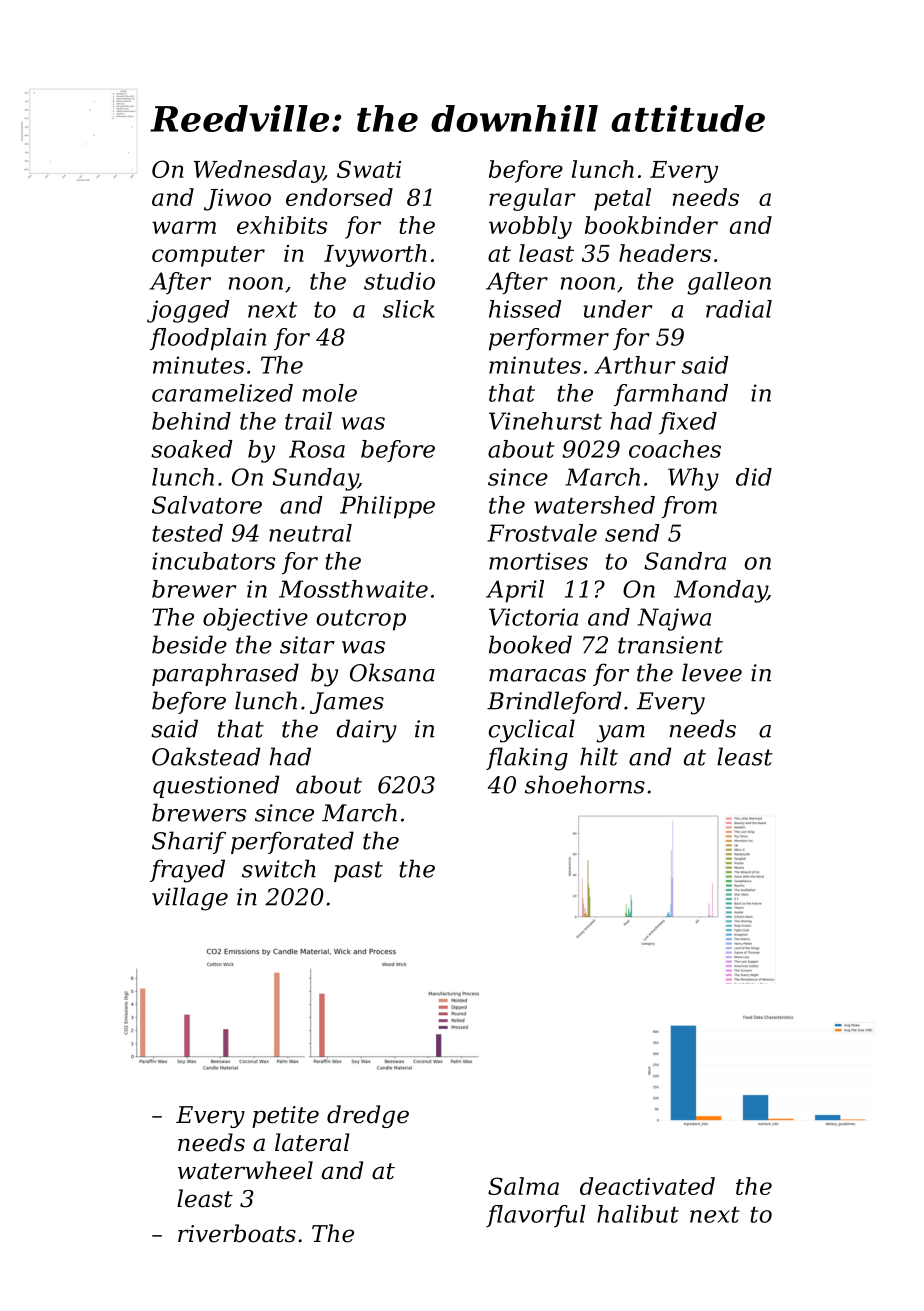 The image size is (924, 1311). I want to click on transient, so click(670, 645).
